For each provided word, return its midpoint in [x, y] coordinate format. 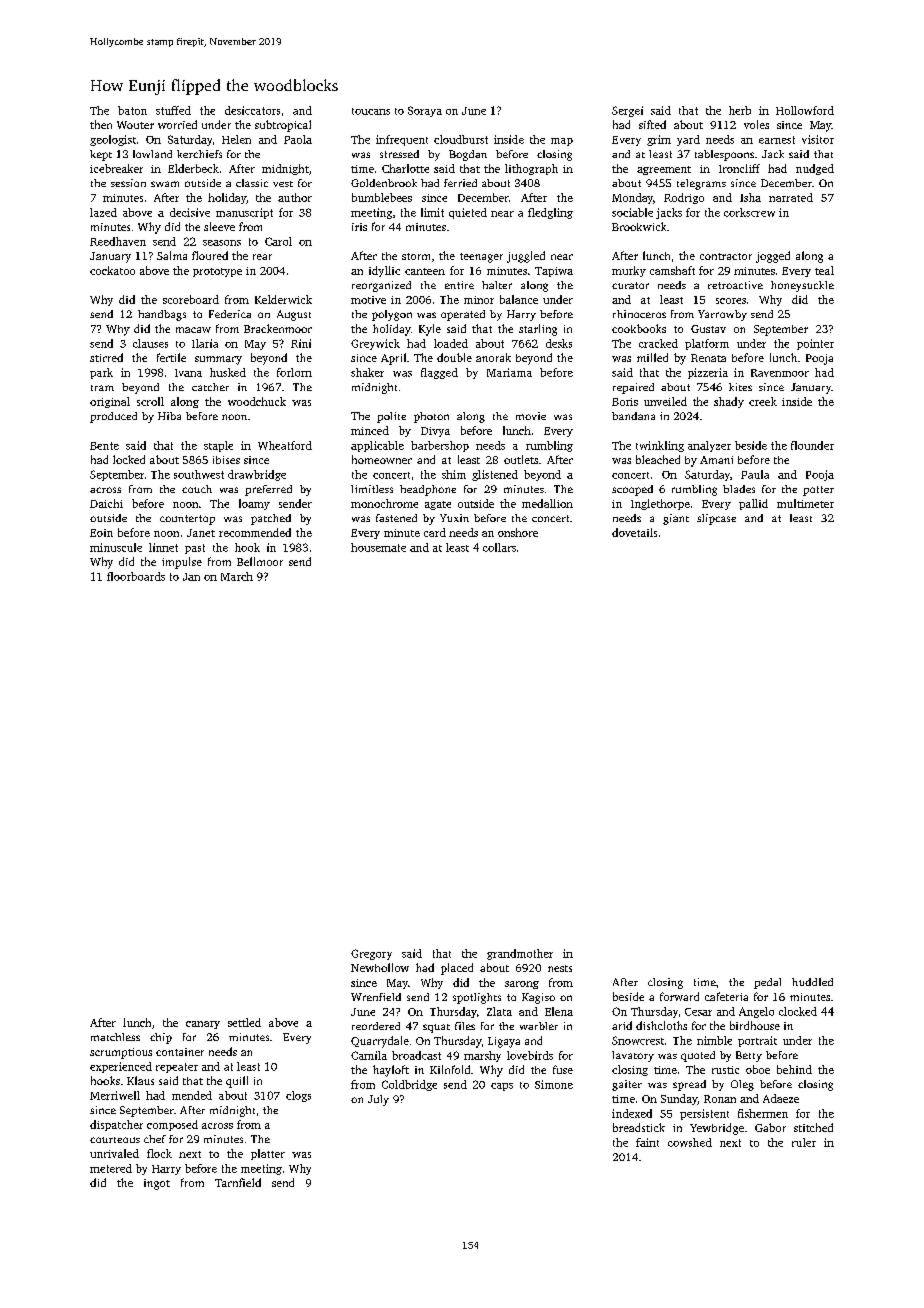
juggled [526, 257]
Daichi [106, 503]
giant [676, 519]
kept [101, 155]
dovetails [634, 532]
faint [647, 1142]
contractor [726, 256]
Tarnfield [238, 1182]
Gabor [770, 1127]
